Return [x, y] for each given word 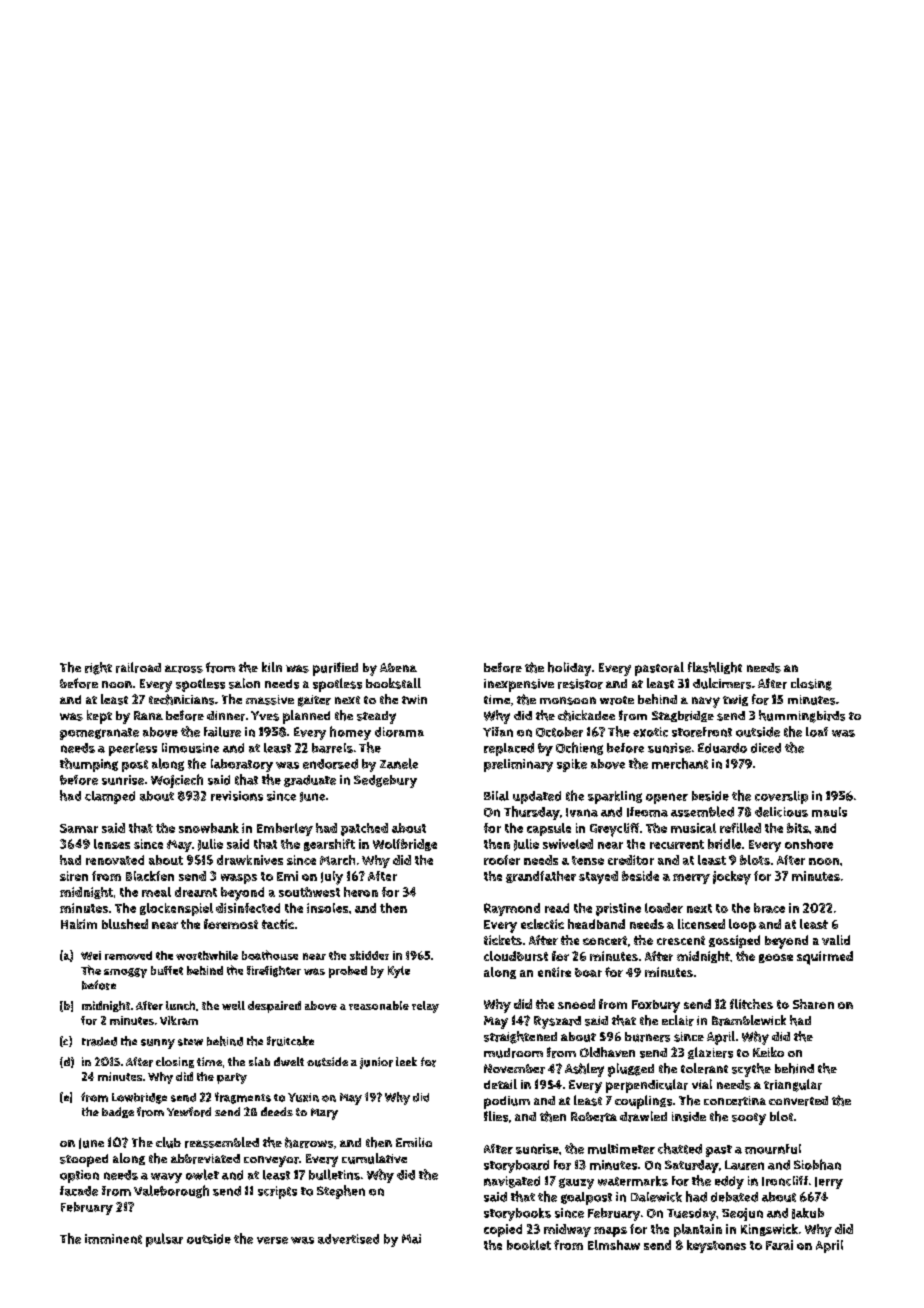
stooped [84, 1160]
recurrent [677, 844]
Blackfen [150, 876]
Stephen [341, 1192]
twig [735, 700]
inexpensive [519, 685]
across [184, 669]
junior [376, 1063]
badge [118, 1112]
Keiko [768, 1052]
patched [364, 829]
